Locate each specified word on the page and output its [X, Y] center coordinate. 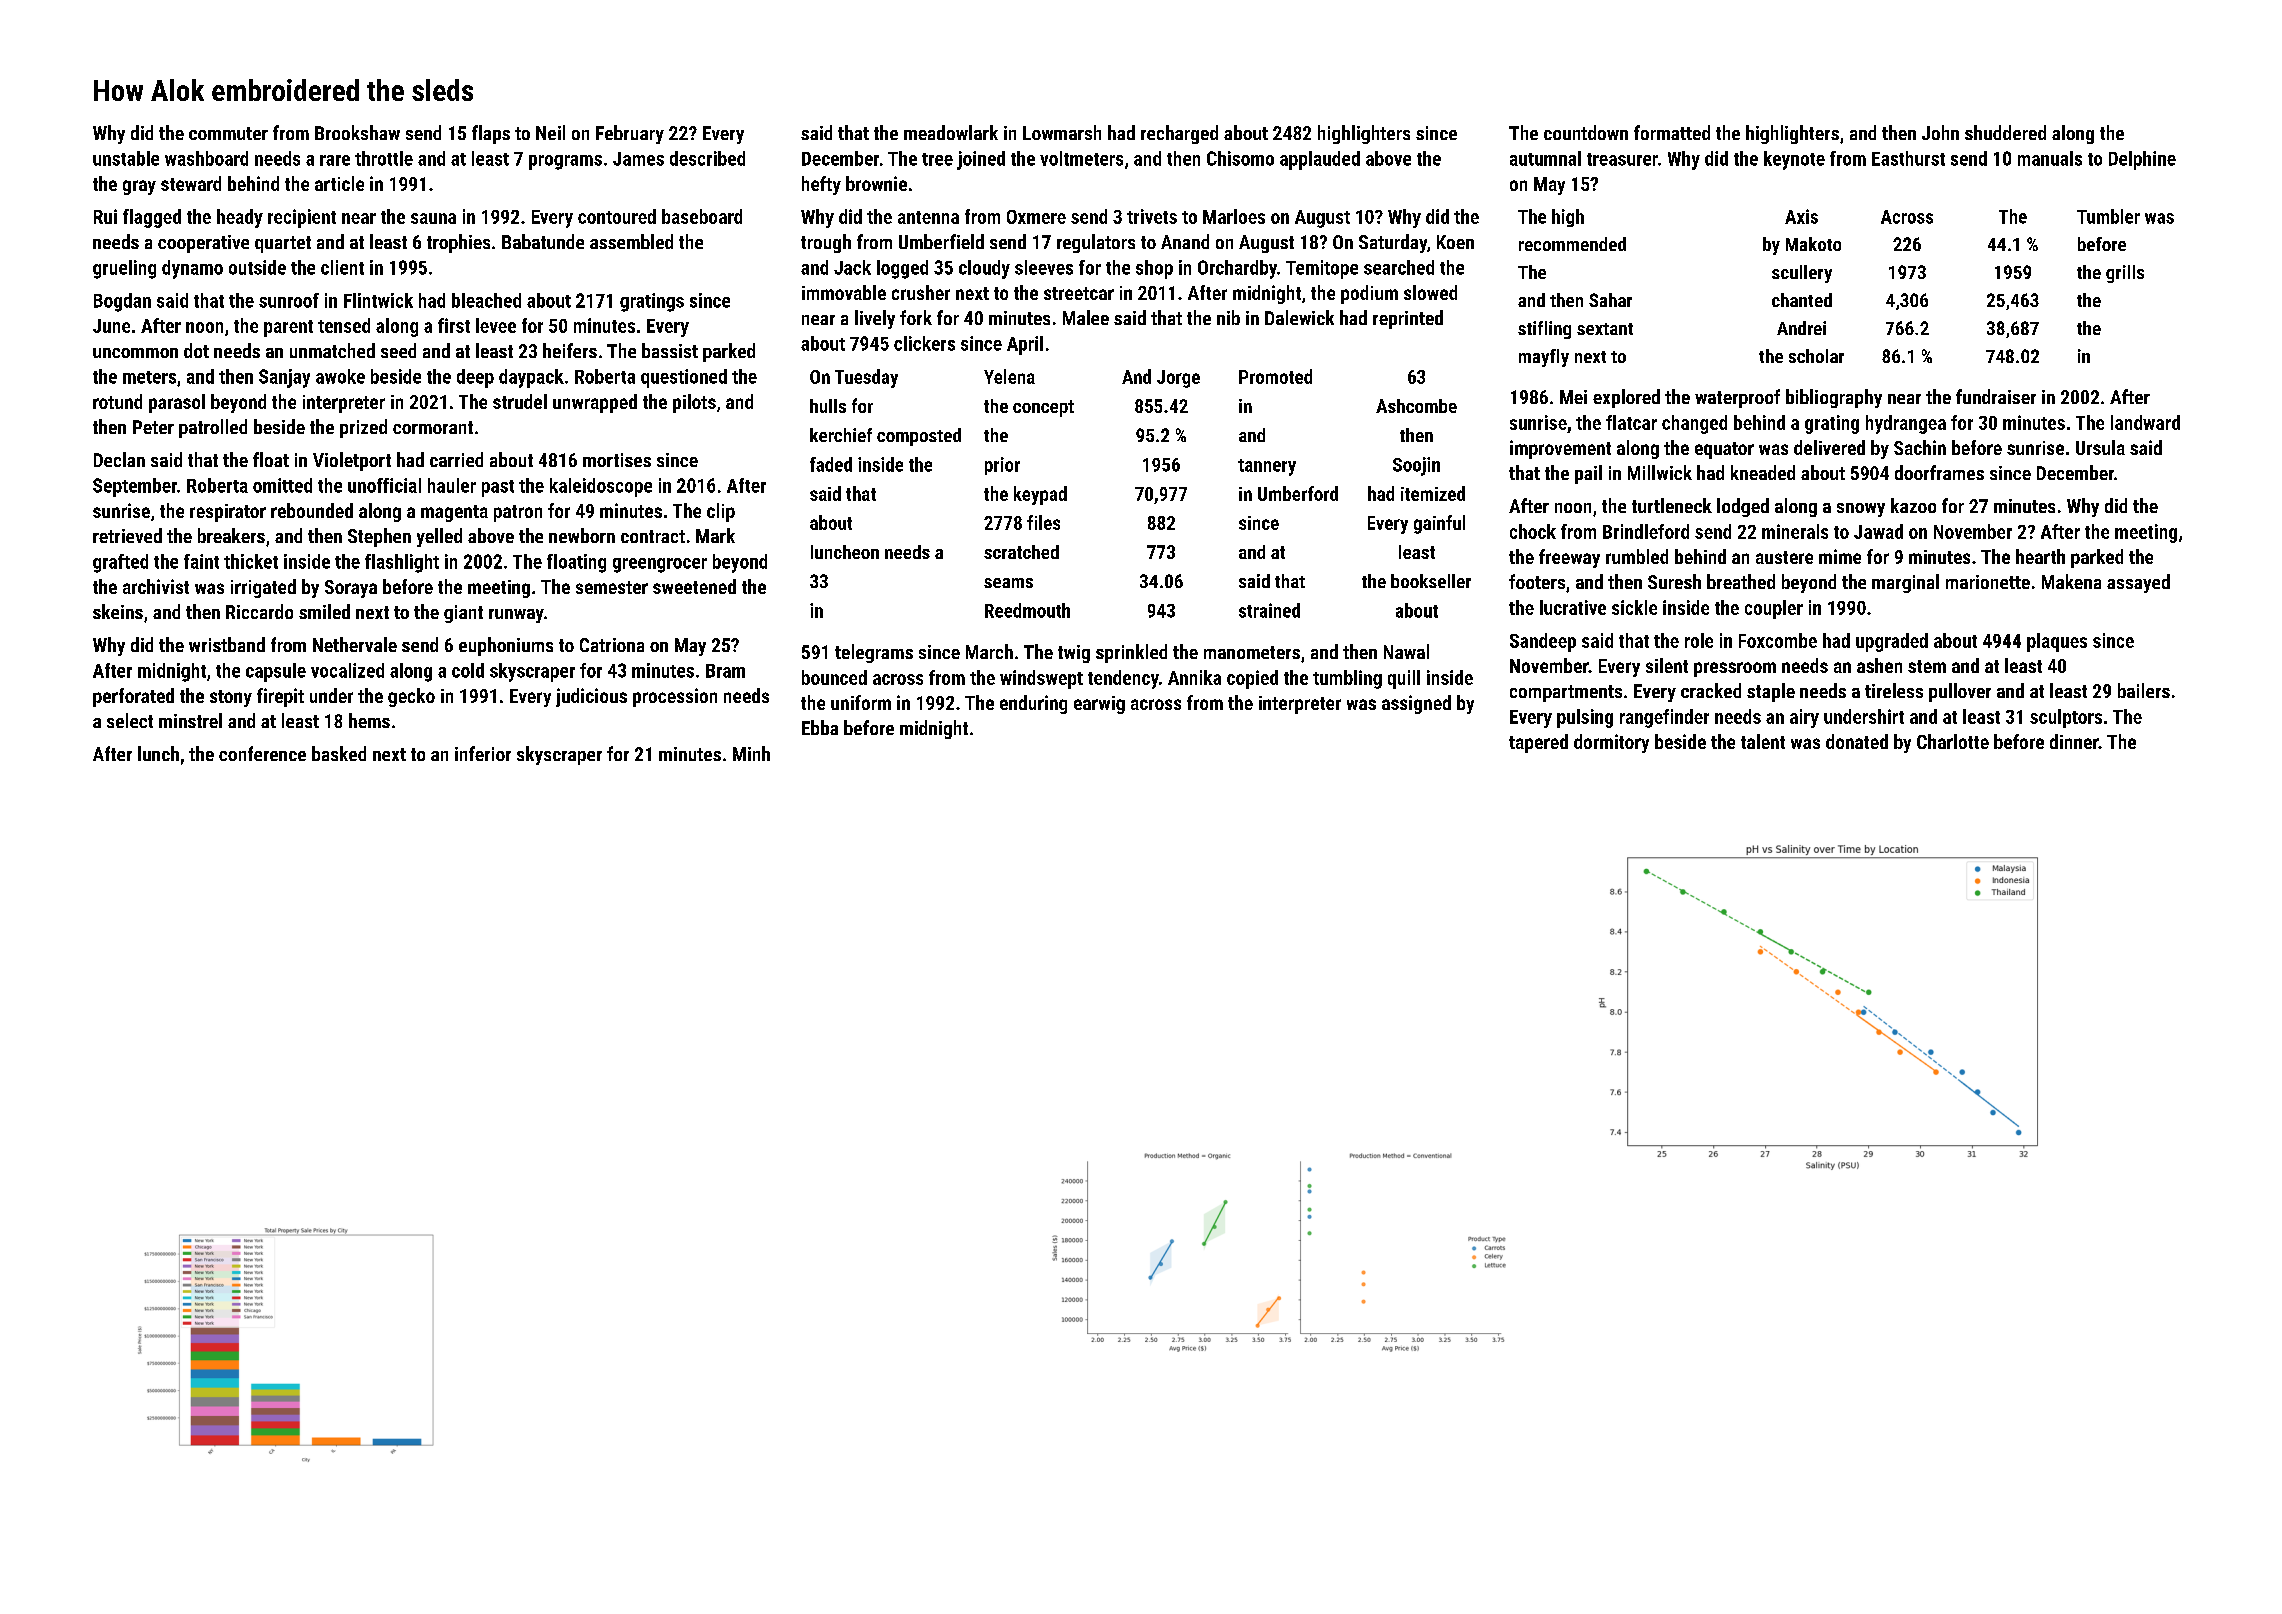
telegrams [874, 653]
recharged [1179, 134]
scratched [1021, 552]
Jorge [1178, 379]
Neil [550, 132]
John [1940, 132]
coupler [1774, 609]
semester [612, 587]
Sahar [1610, 300]
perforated [133, 697]
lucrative [1573, 607]
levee [496, 325]
